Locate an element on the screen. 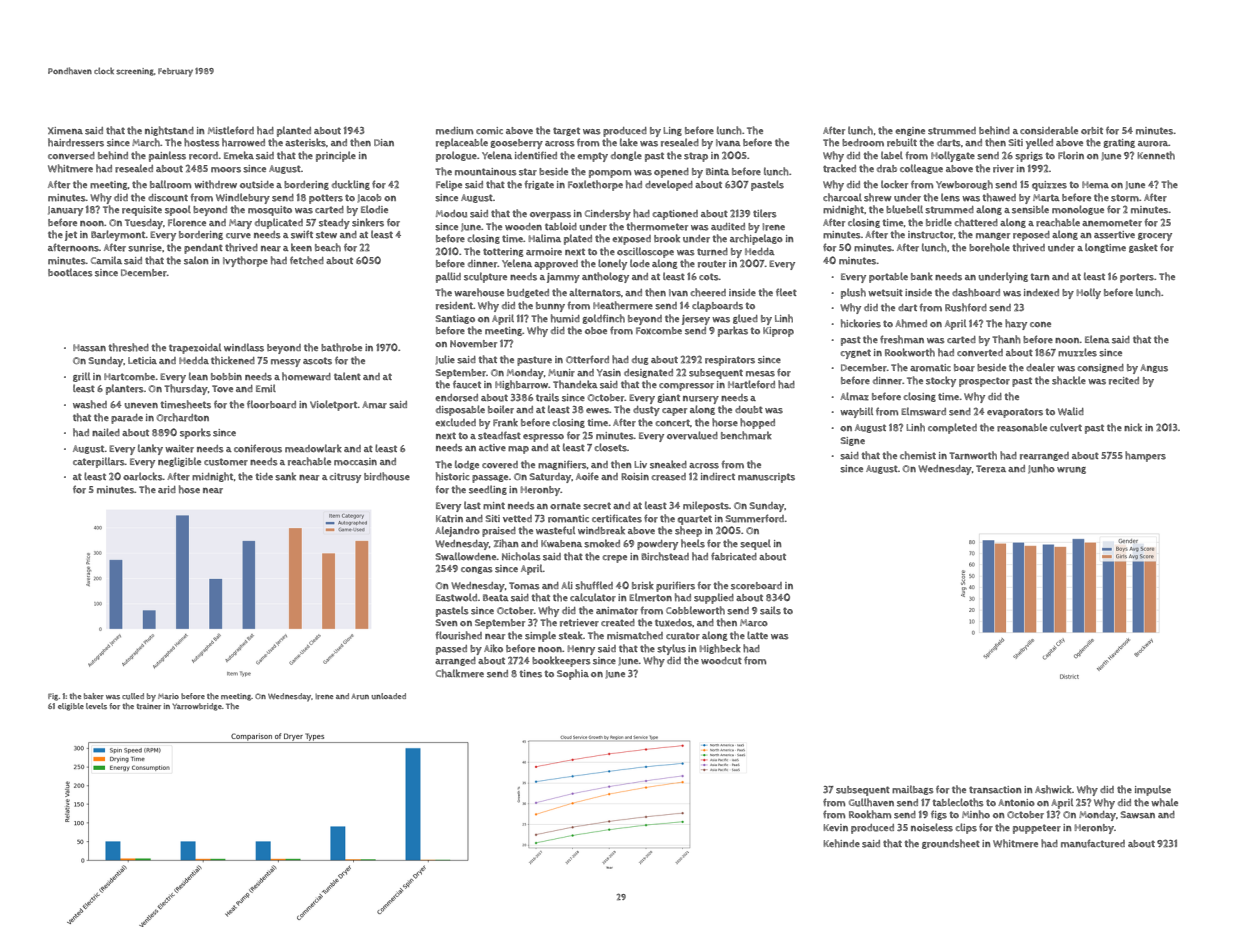 Image resolution: width=1233 pixels, height=952 pixels. moccasin is located at coordinates (355, 462).
